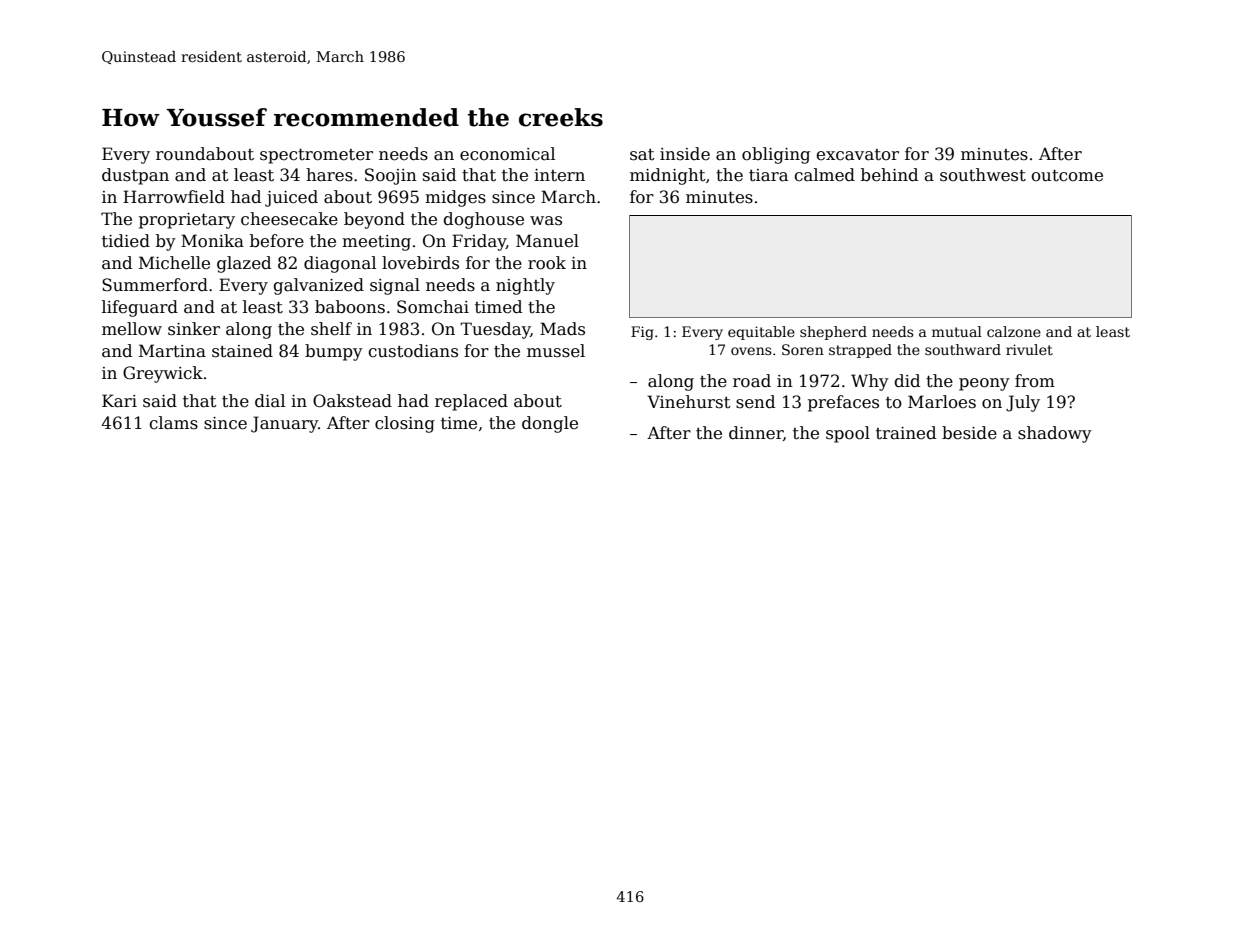  I want to click on clams, so click(174, 423).
